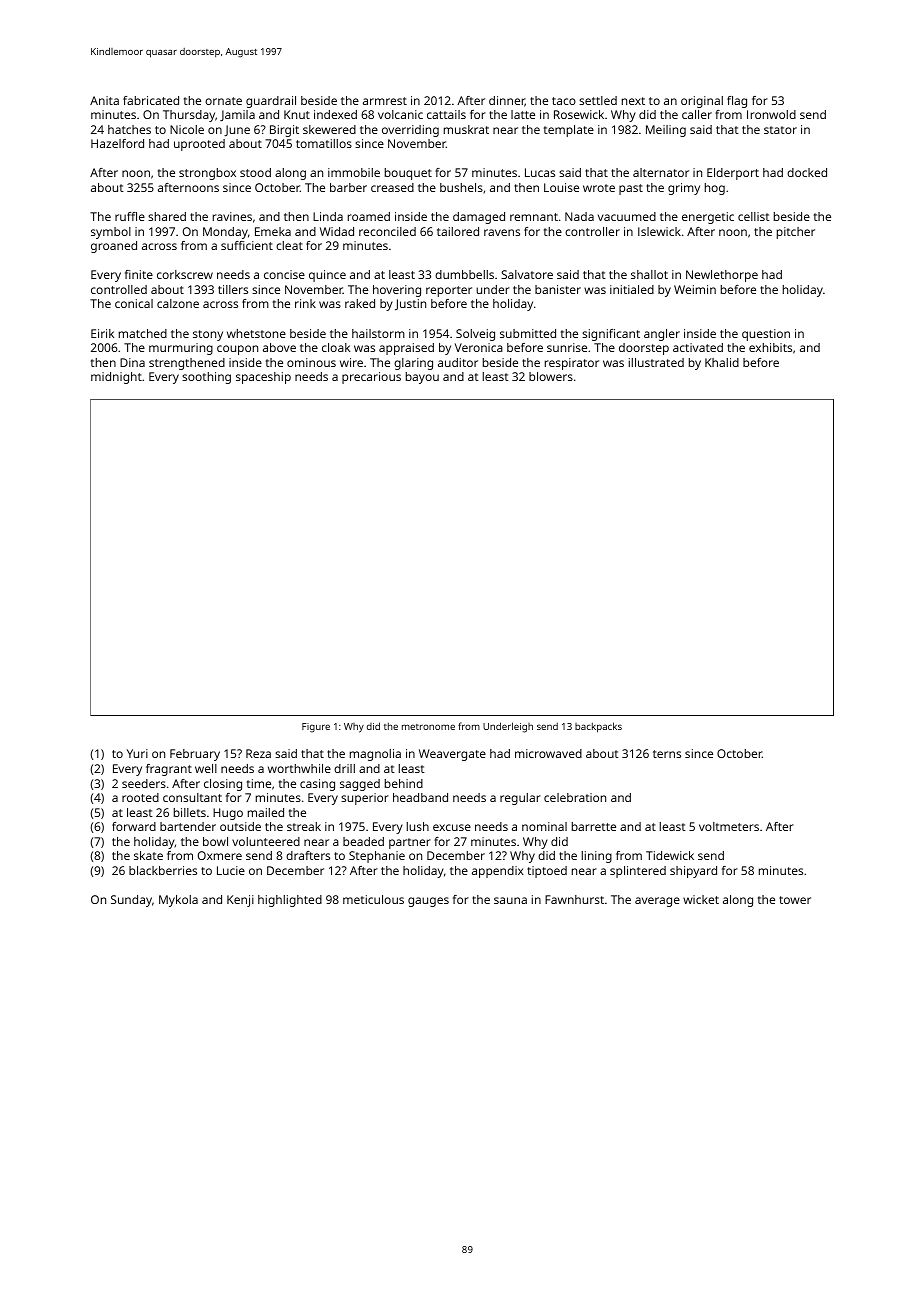  Describe the element at coordinates (385, 101) in the document. I see `armrest` at that location.
